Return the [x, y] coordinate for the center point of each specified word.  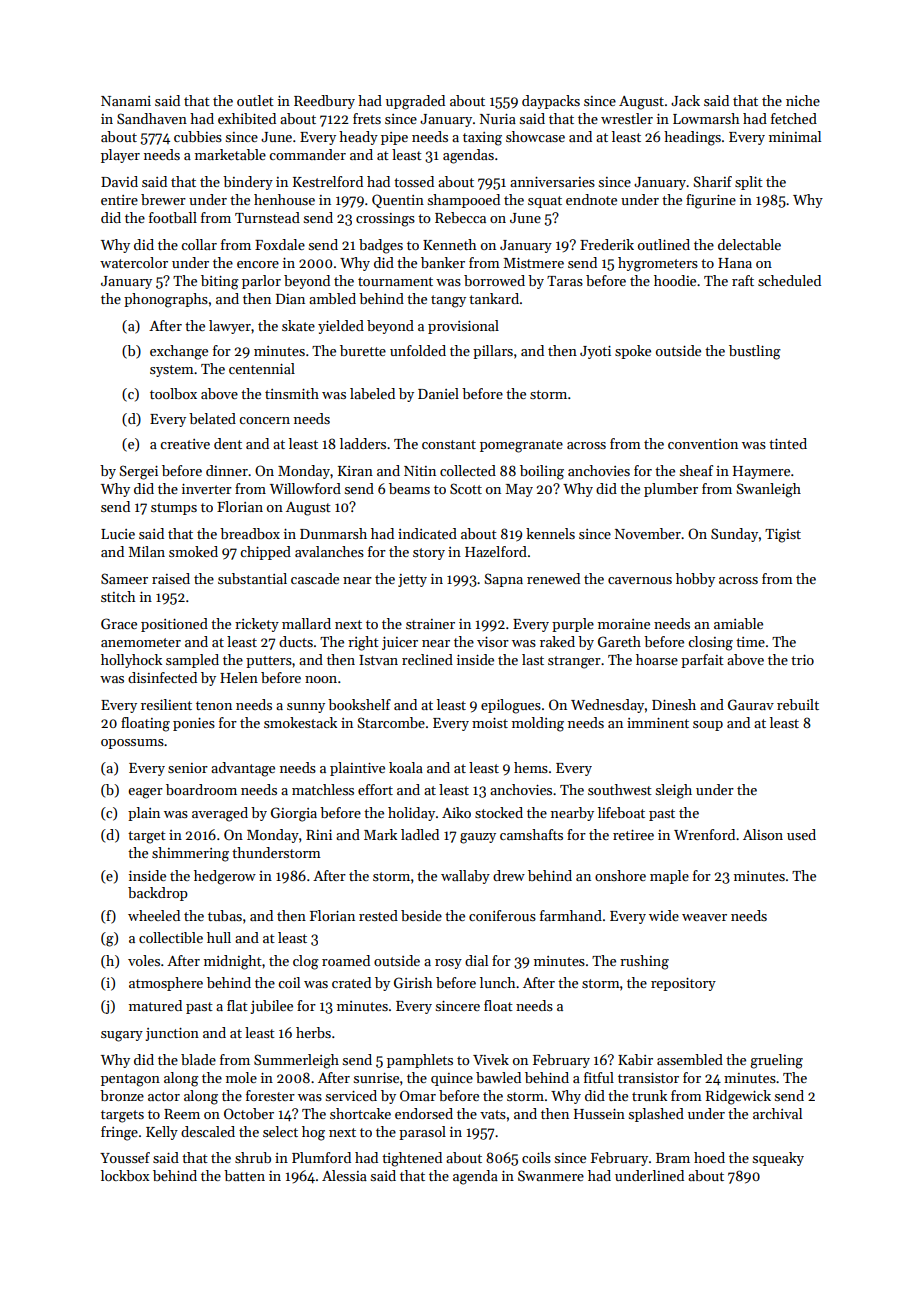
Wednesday [607, 706]
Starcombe [391, 722]
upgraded [415, 102]
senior [188, 768]
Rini [319, 835]
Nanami [126, 101]
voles [144, 960]
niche [803, 100]
